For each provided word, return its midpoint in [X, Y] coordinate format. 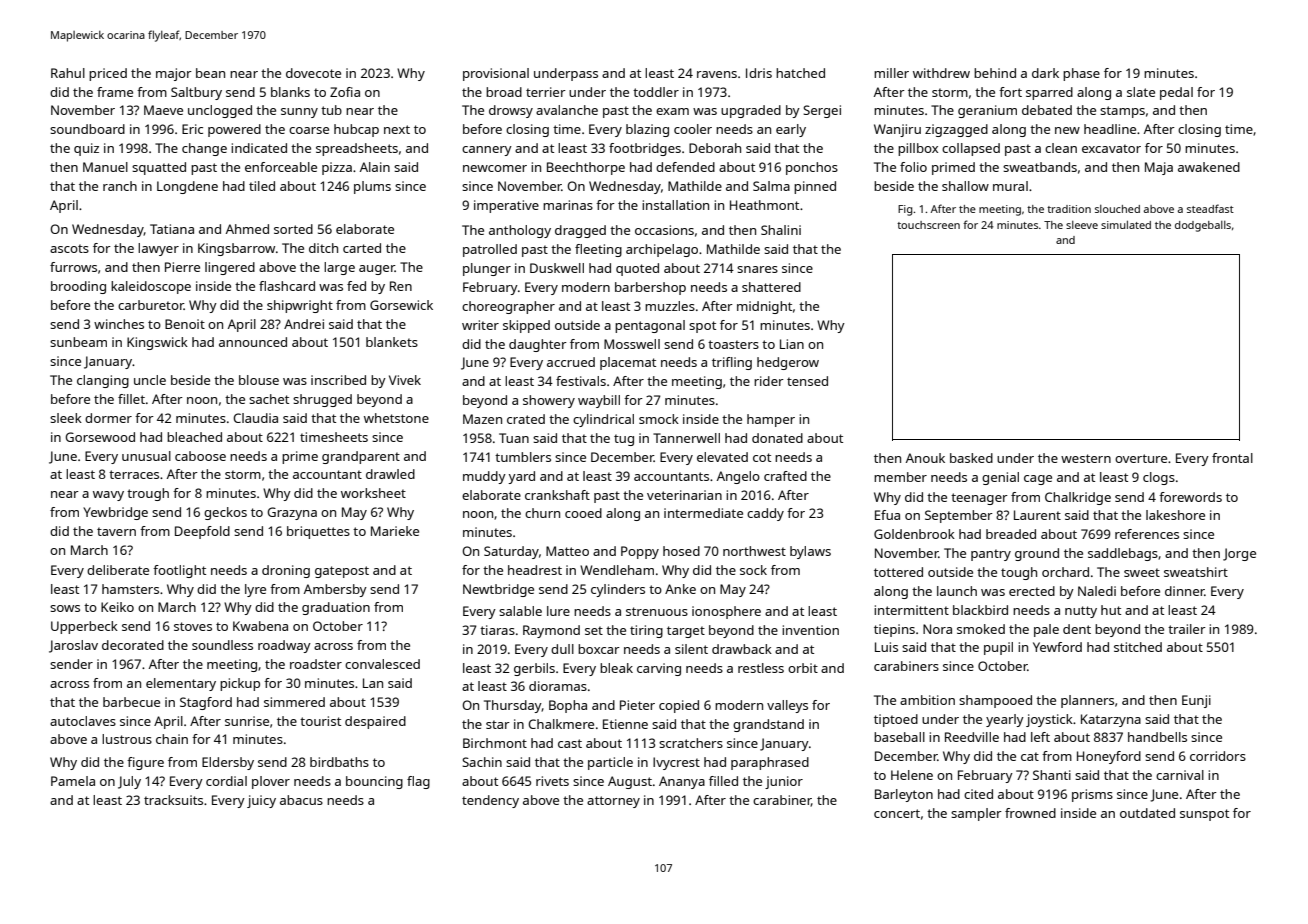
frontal [1232, 458]
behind [995, 73]
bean [210, 73]
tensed [807, 381]
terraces [134, 474]
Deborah [715, 148]
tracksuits [173, 800]
